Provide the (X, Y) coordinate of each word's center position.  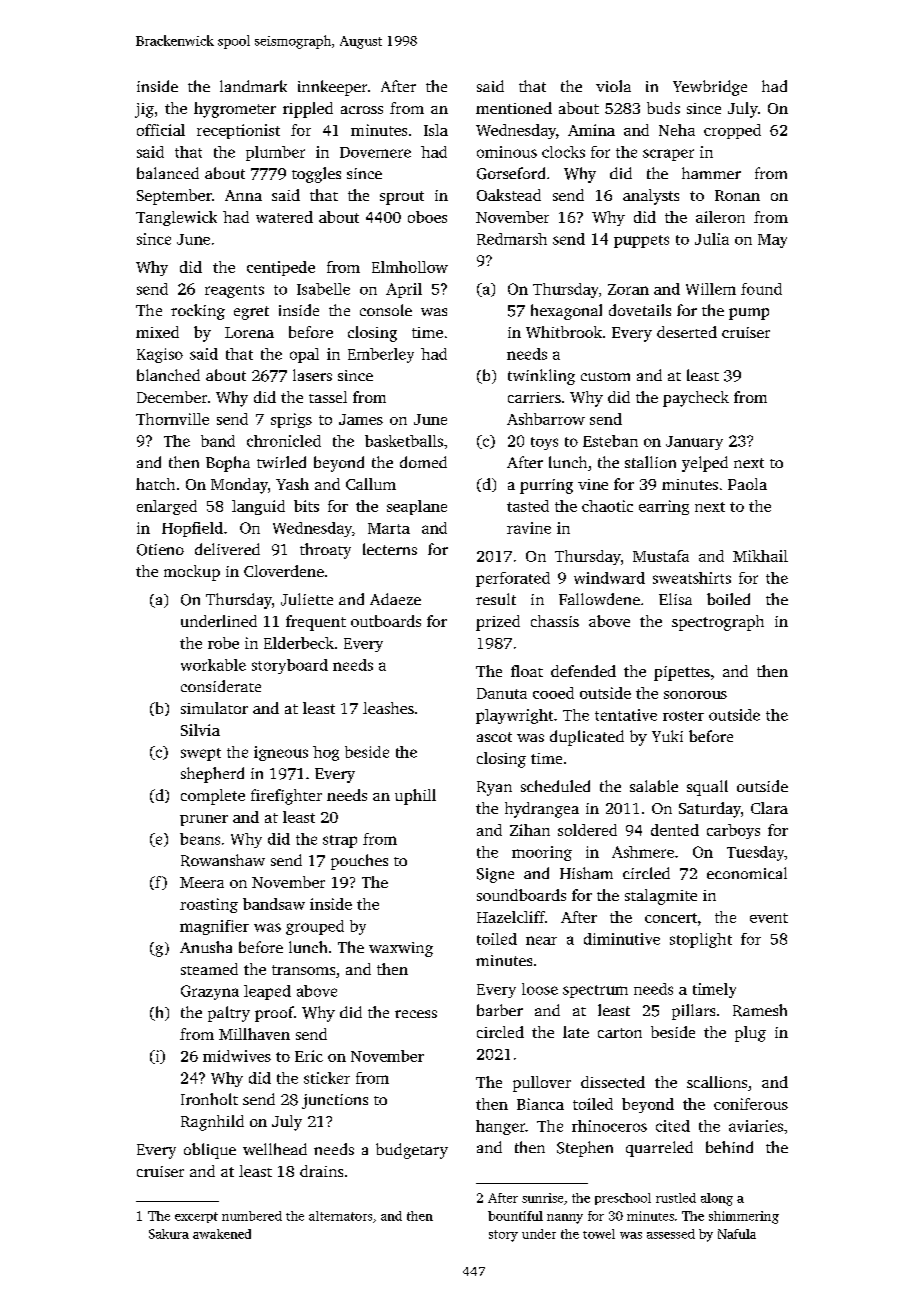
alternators (340, 1216)
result (496, 599)
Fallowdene (599, 599)
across (362, 110)
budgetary (412, 1151)
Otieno (160, 550)
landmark (253, 86)
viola (613, 86)
